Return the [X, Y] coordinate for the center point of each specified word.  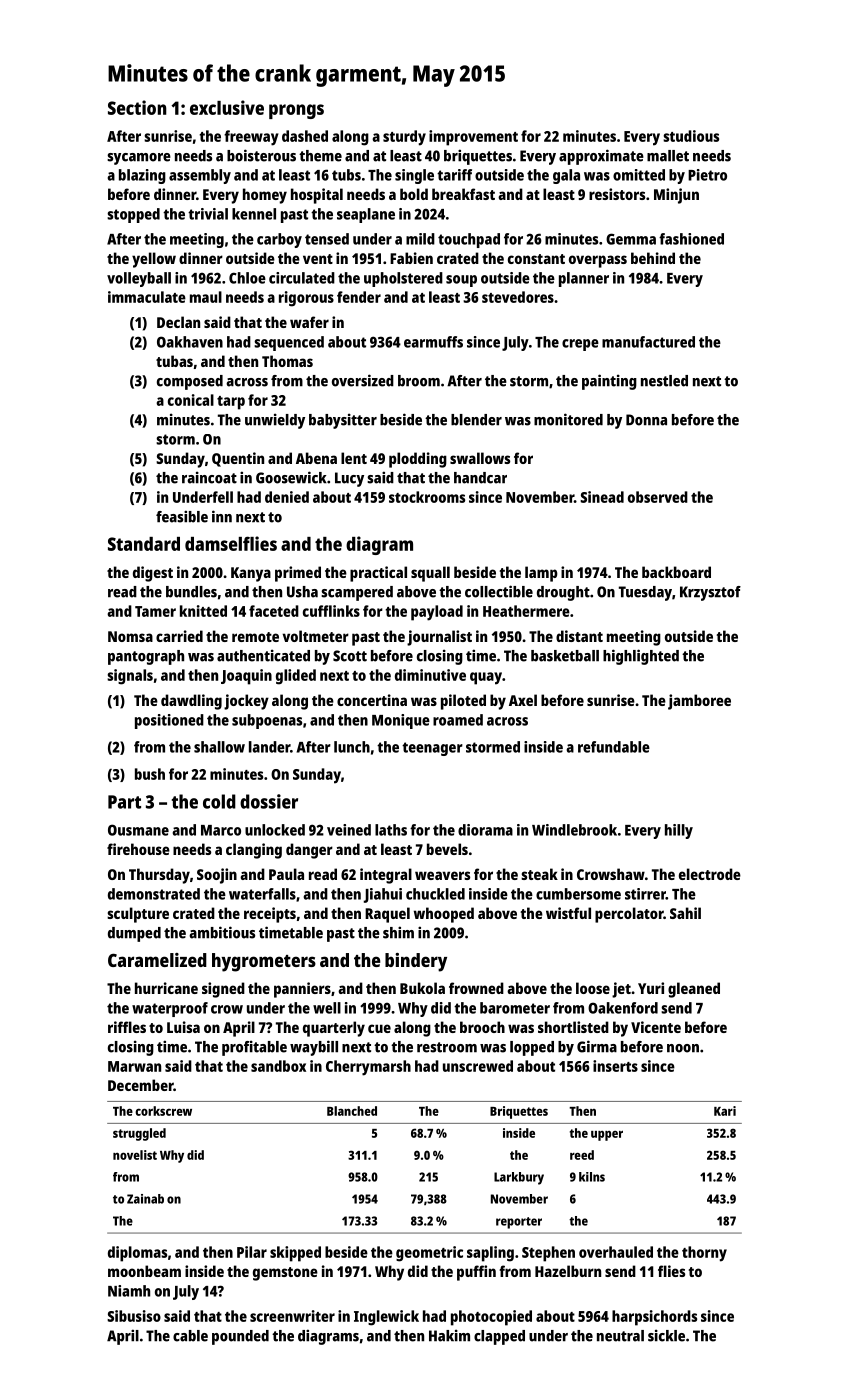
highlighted [641, 657]
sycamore [139, 159]
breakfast [463, 194]
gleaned [694, 990]
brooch [482, 1027]
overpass [598, 261]
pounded [240, 1337]
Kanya [251, 574]
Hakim [449, 1335]
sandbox [278, 1066]
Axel [523, 700]
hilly [679, 831]
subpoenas [267, 721]
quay [486, 678]
